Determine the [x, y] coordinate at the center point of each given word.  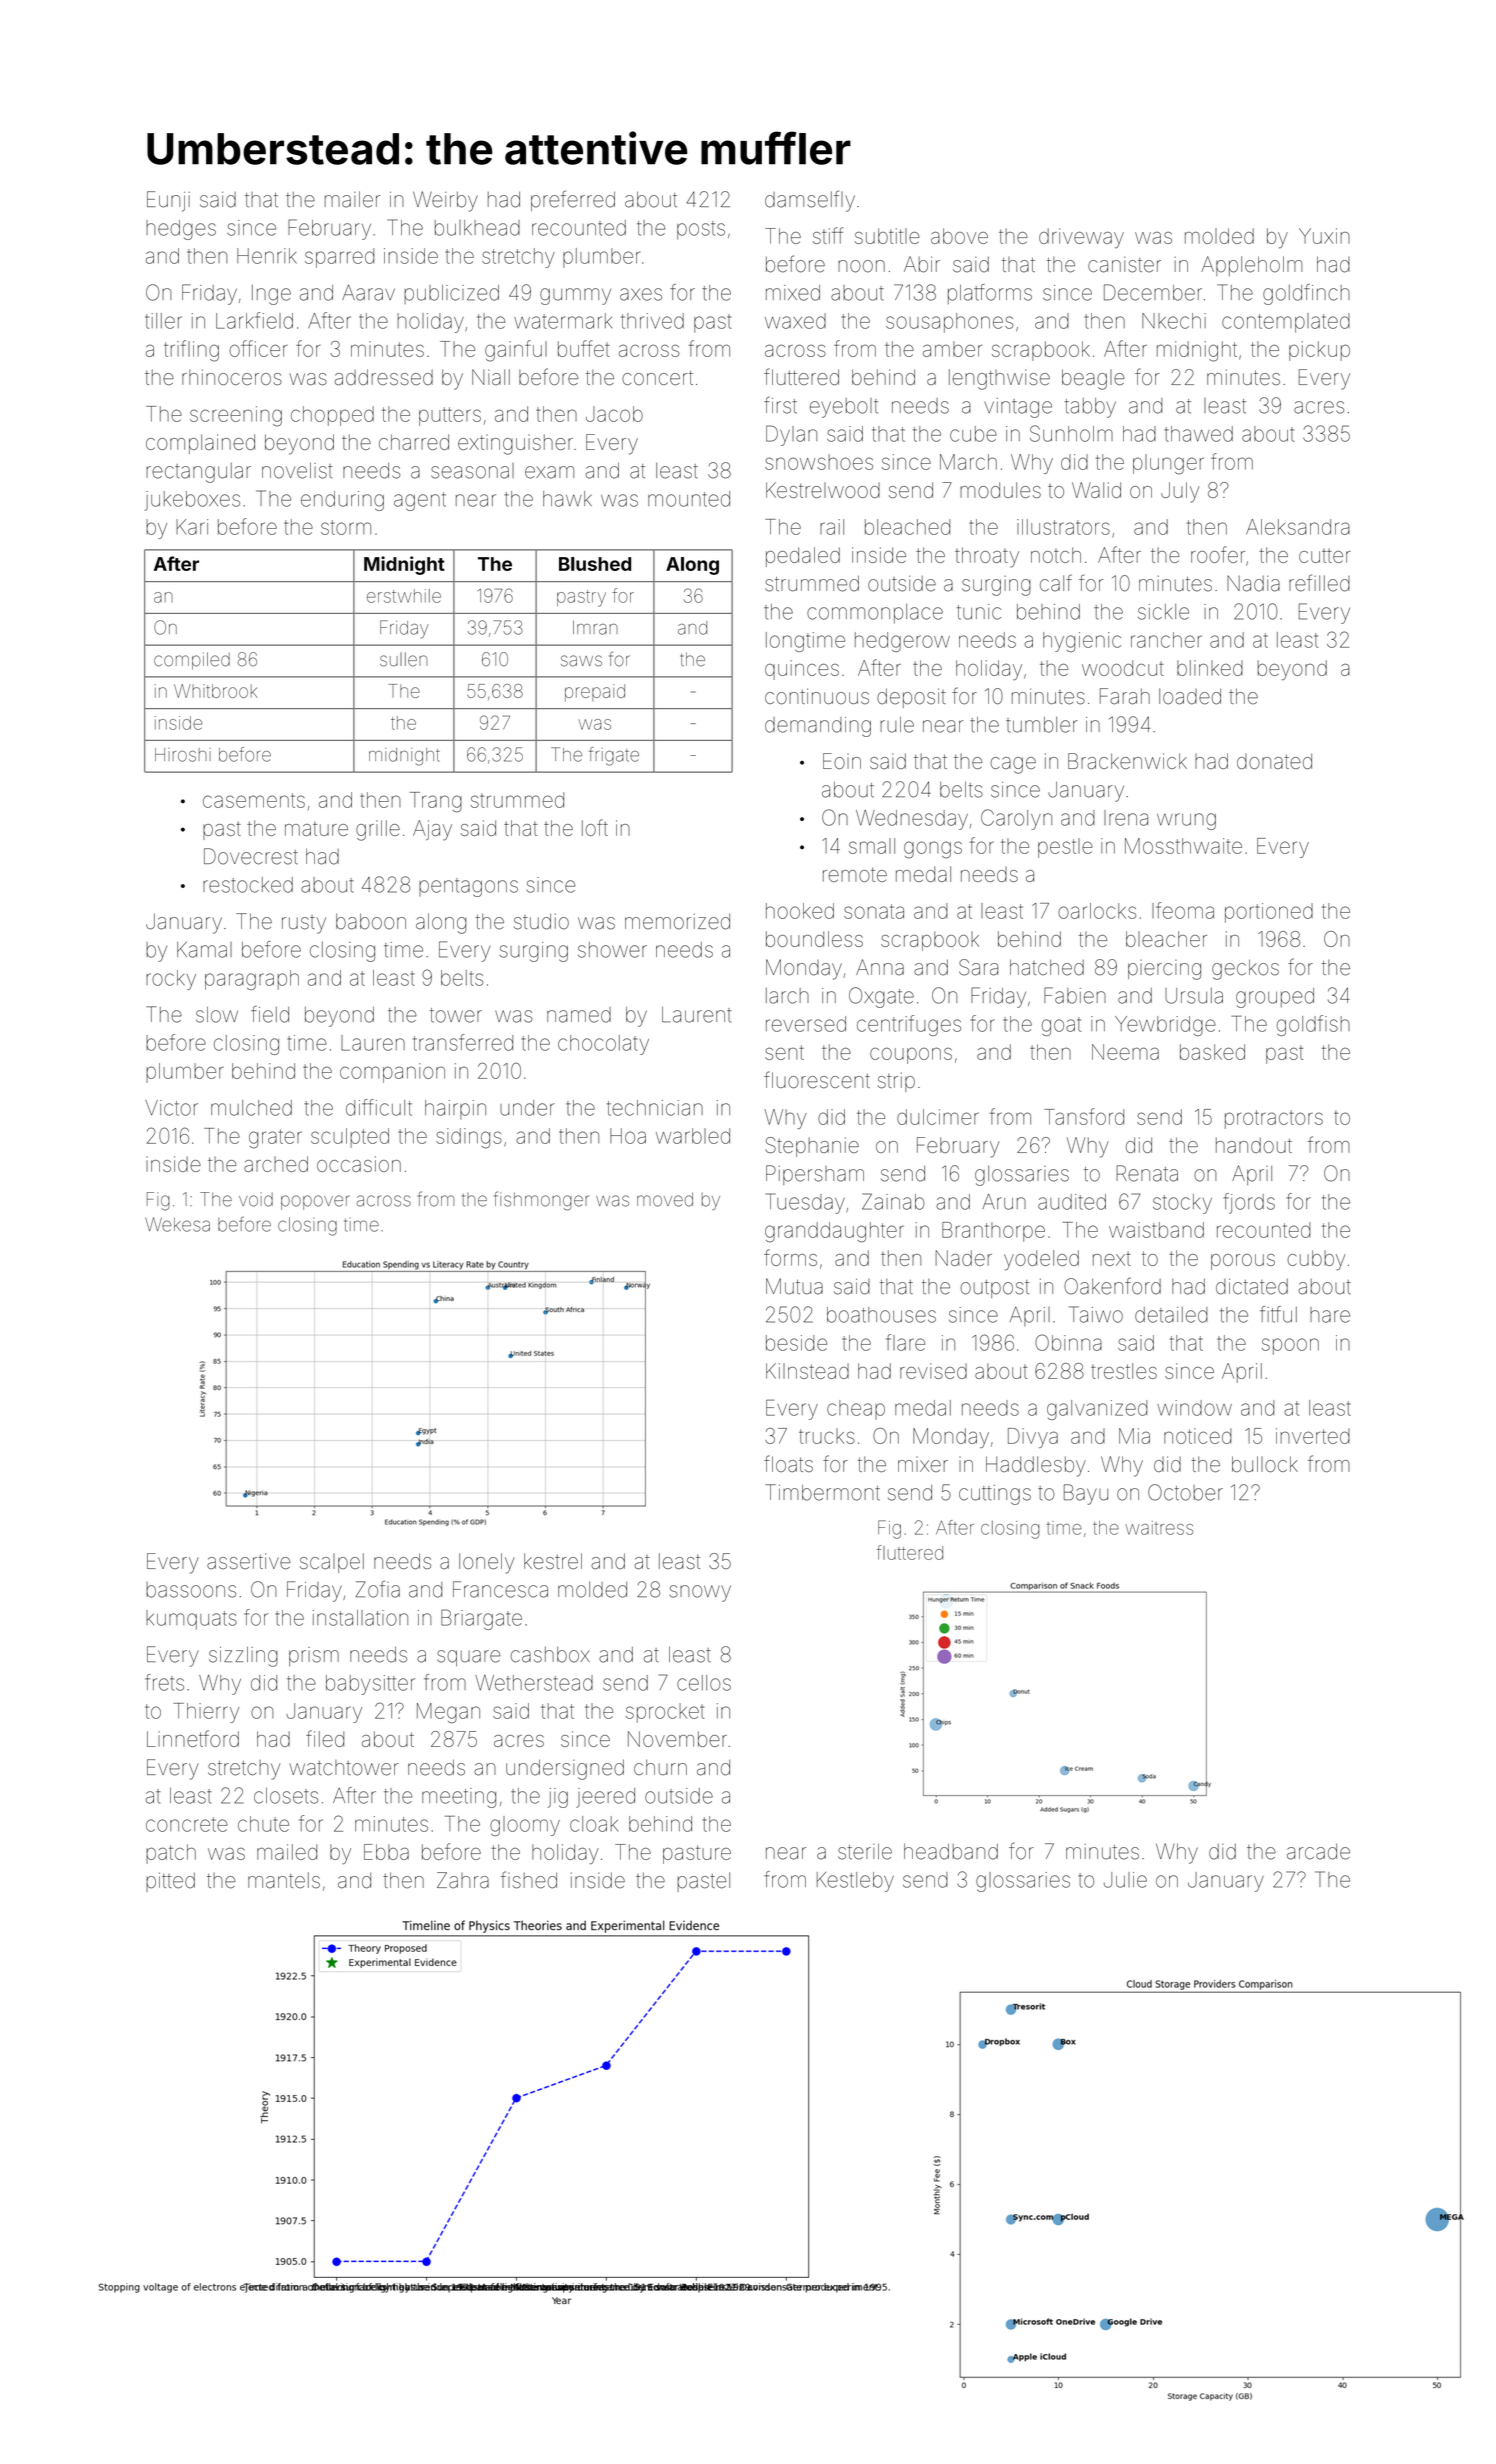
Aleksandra [1298, 527]
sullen [403, 659]
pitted [170, 1882]
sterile [865, 1852]
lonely [487, 1563]
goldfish [1313, 1025]
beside [796, 1343]
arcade [1318, 1852]
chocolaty [603, 1045]
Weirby [445, 201]
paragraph [252, 980]
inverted [1313, 1436]
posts [701, 230]
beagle [1093, 379]
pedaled [803, 557]
